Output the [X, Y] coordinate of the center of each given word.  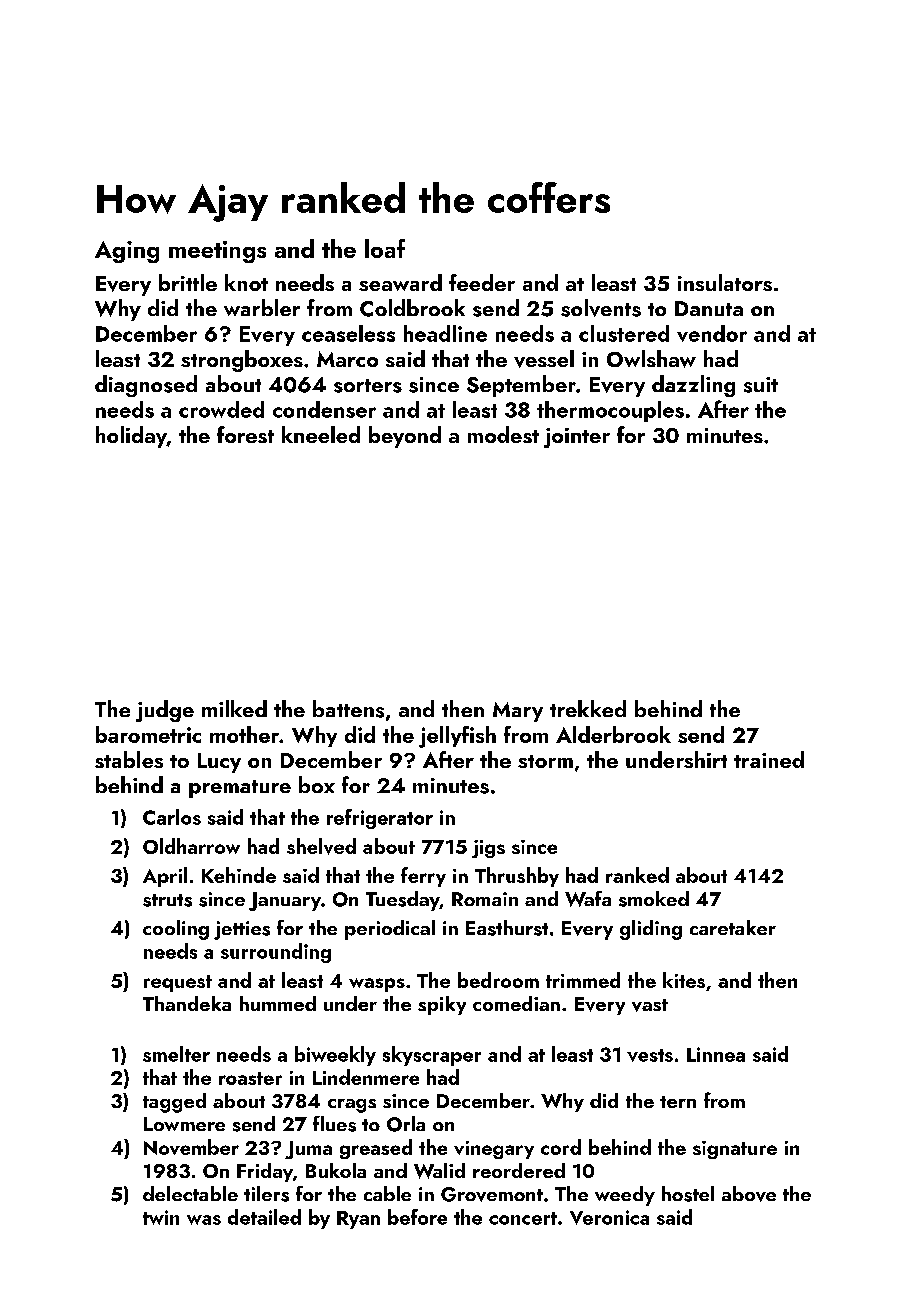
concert [523, 1218]
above [749, 1194]
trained [769, 759]
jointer [577, 438]
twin [161, 1217]
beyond [405, 437]
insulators [725, 282]
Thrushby [517, 877]
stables [129, 759]
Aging [127, 252]
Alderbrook [613, 734]
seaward [400, 282]
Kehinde [239, 875]
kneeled [321, 434]
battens [348, 709]
